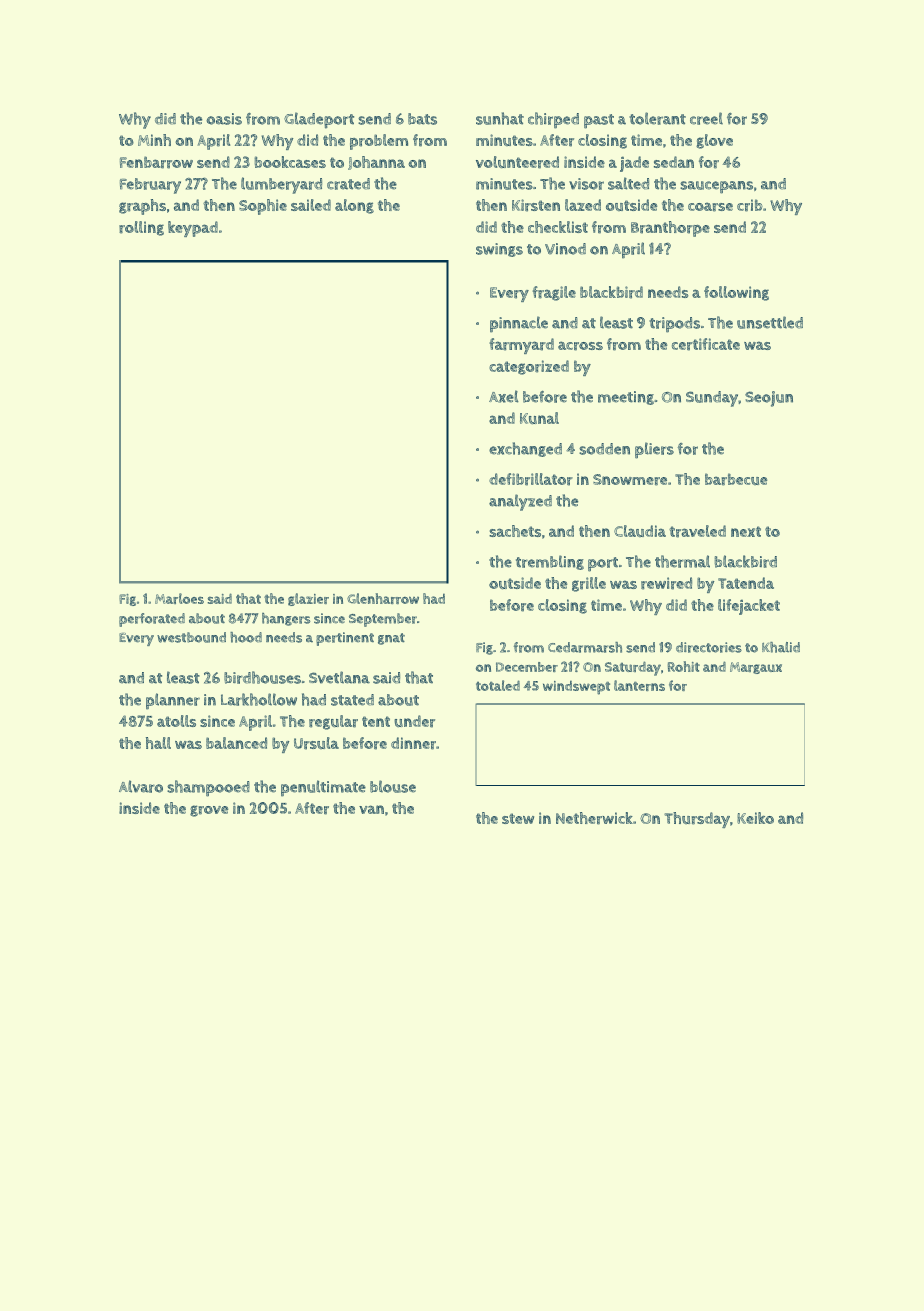 This screenshot has width=924, height=1311. What do you see at coordinates (756, 668) in the screenshot?
I see `Margaux` at bounding box center [756, 668].
